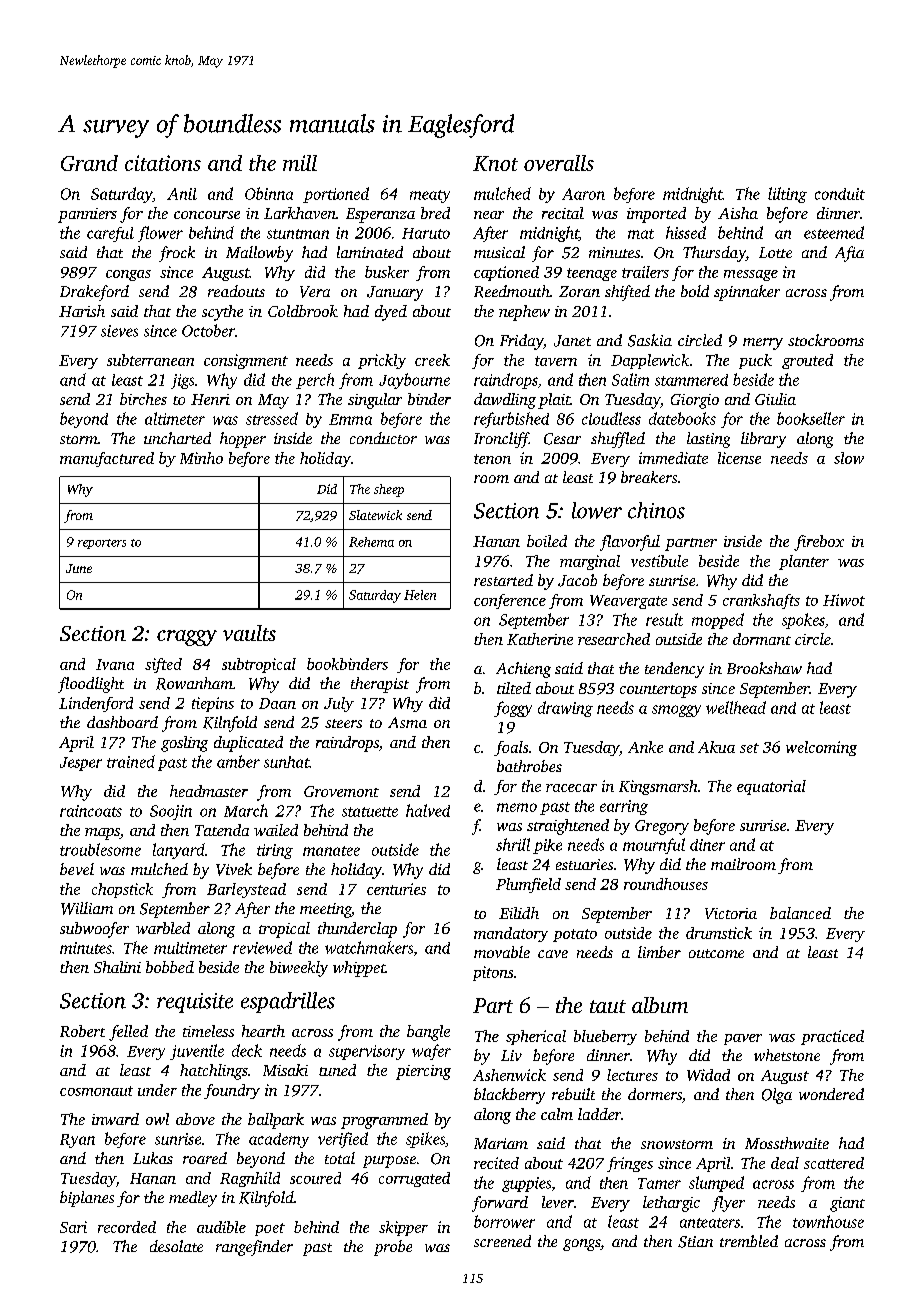 This image has width=924, height=1308. Describe the element at coordinates (430, 196) in the image. I see `meaty` at that location.
